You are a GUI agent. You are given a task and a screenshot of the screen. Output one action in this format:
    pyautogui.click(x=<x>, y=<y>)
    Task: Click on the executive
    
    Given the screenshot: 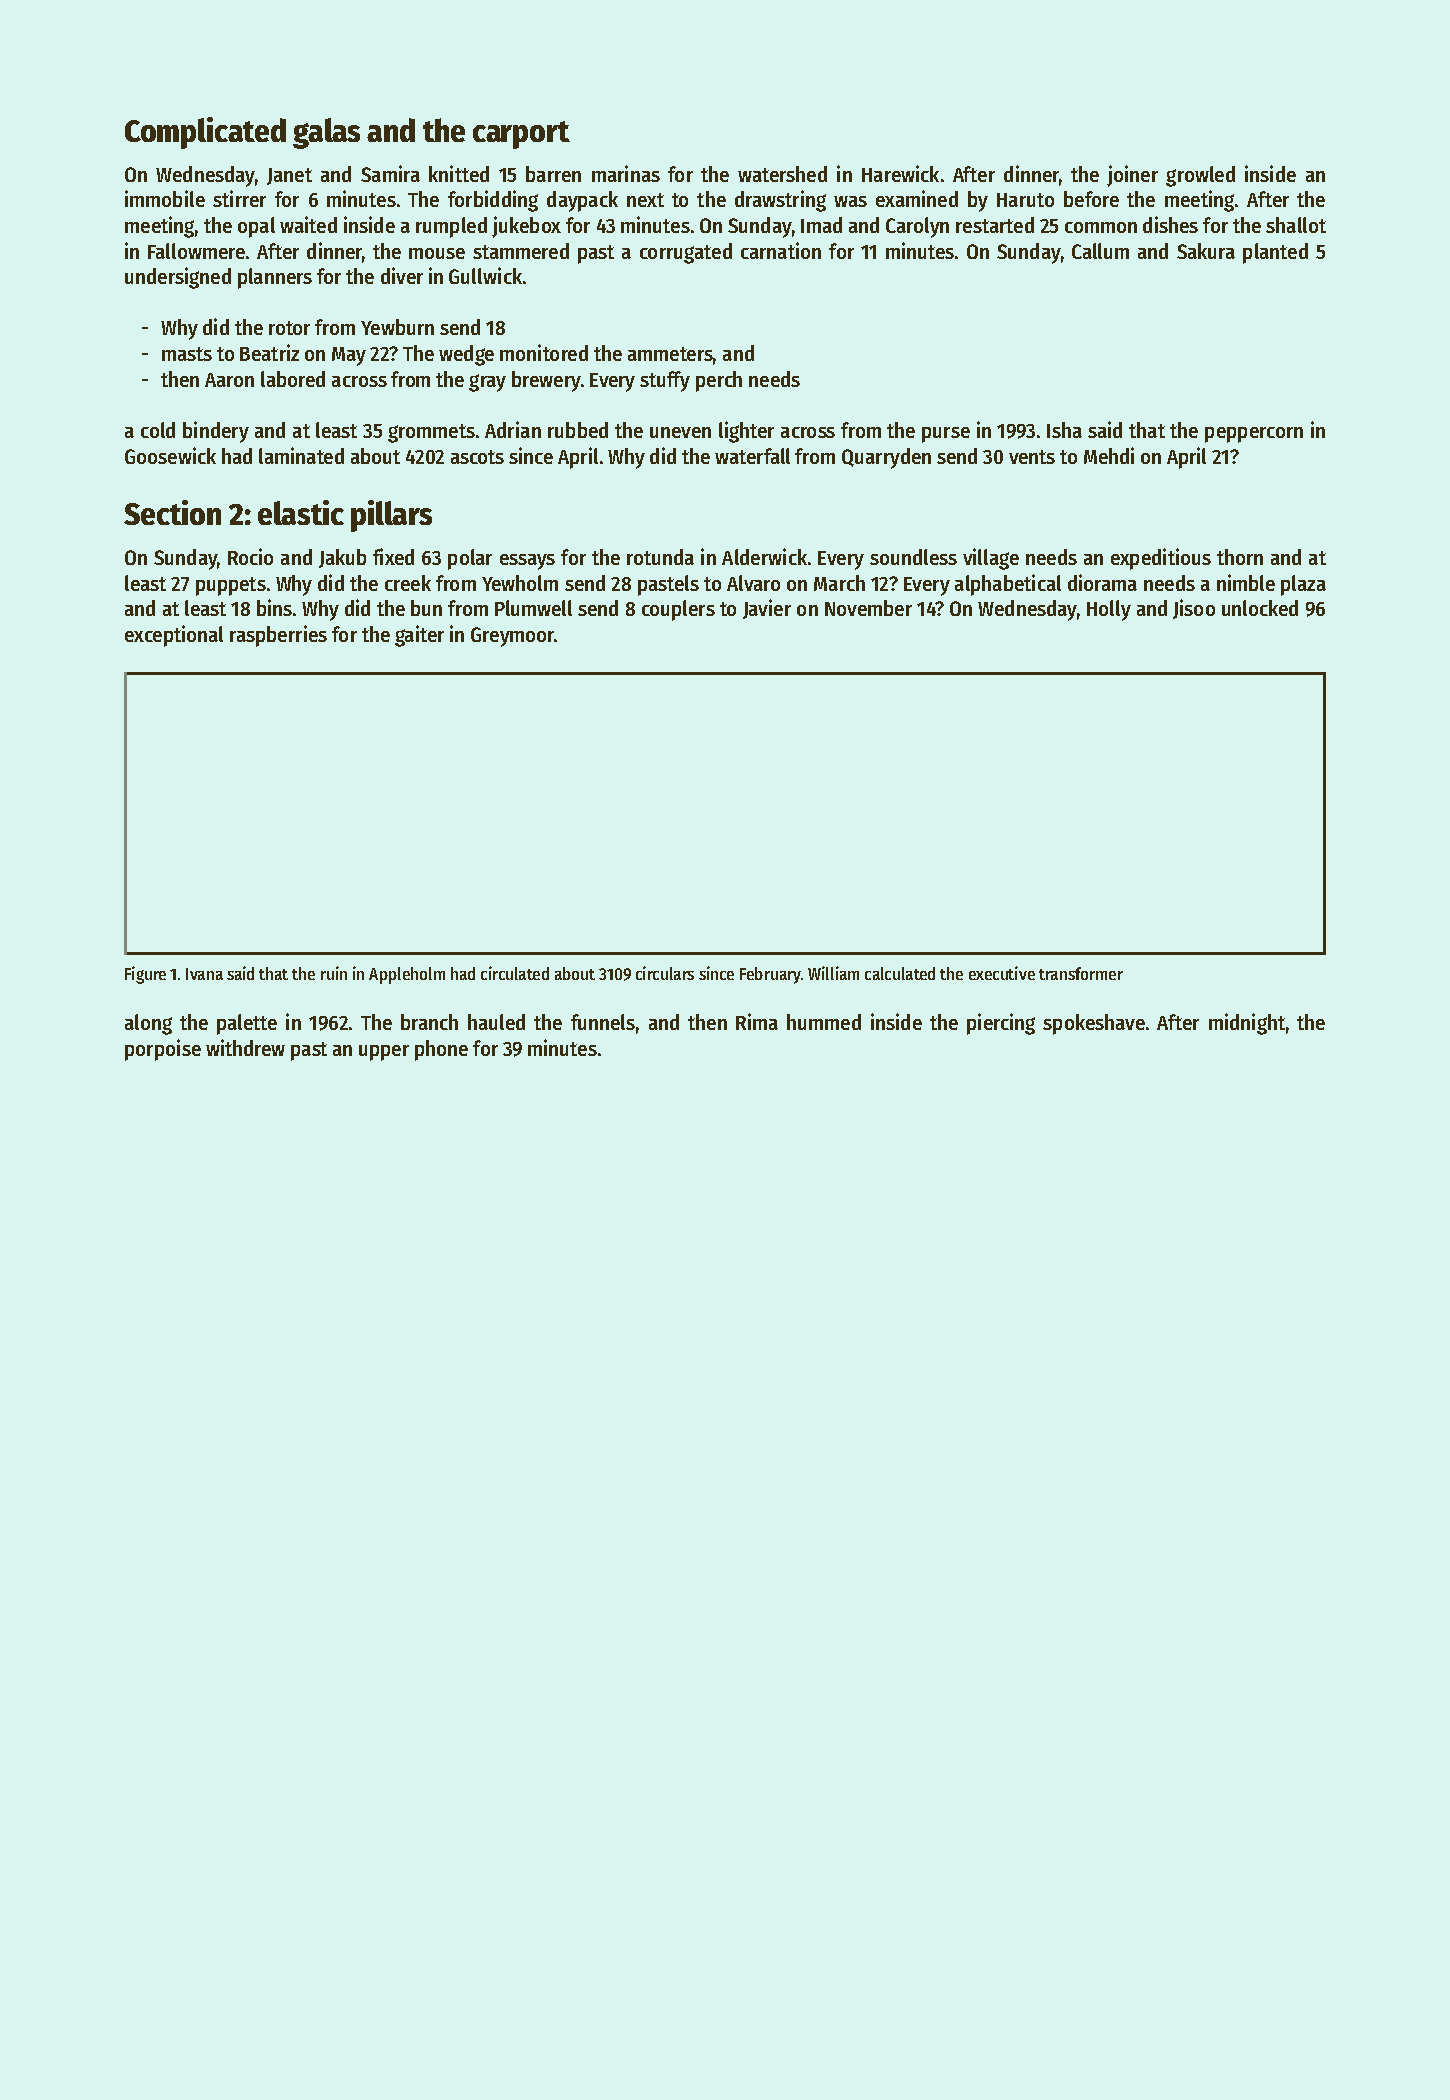 What is the action you would take?
    pyautogui.click(x=1002, y=973)
